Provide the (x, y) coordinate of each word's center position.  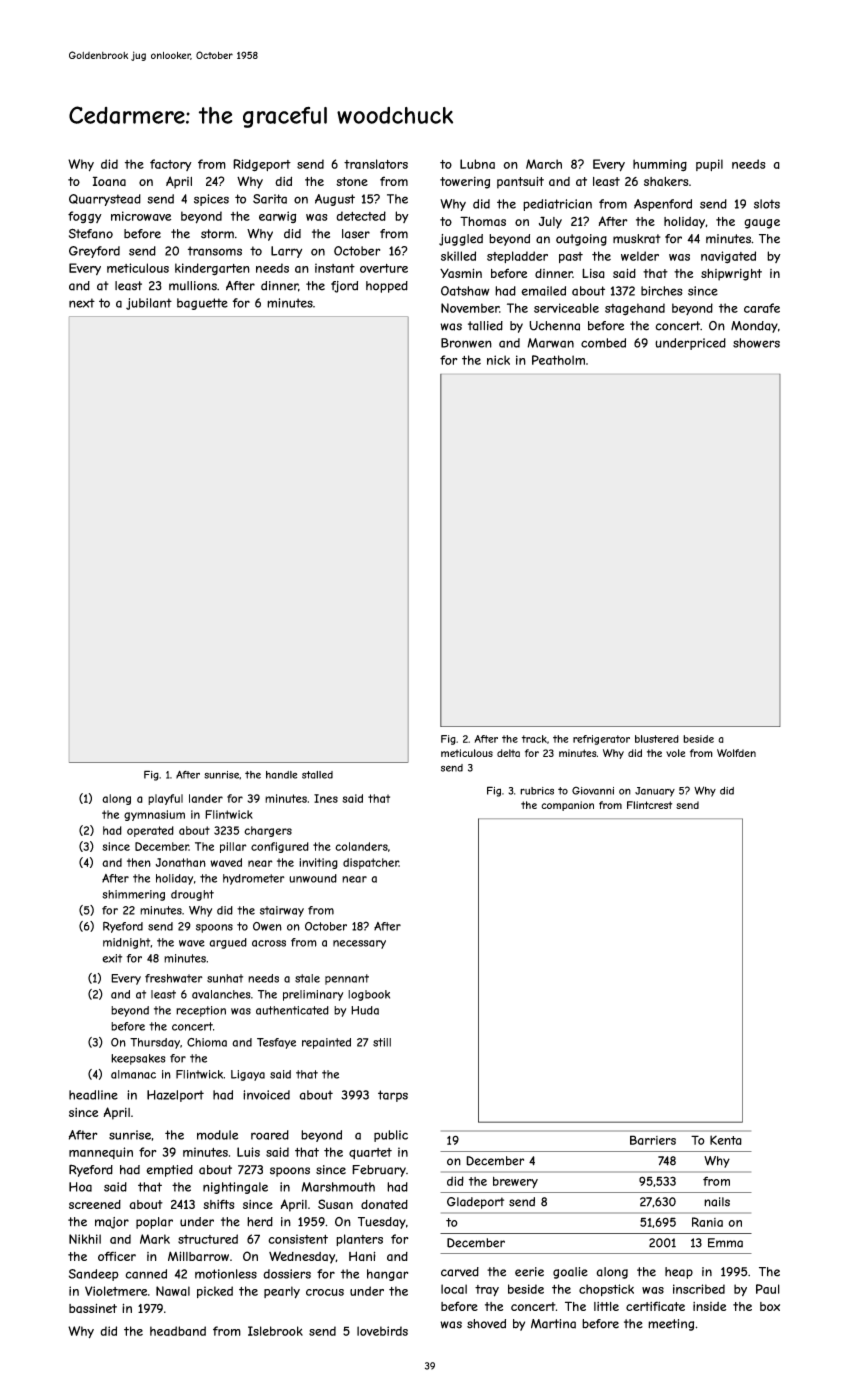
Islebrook (275, 1331)
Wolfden (736, 753)
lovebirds (382, 1331)
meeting (671, 1325)
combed (603, 343)
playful (165, 799)
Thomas (483, 221)
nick (498, 360)
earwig (277, 217)
